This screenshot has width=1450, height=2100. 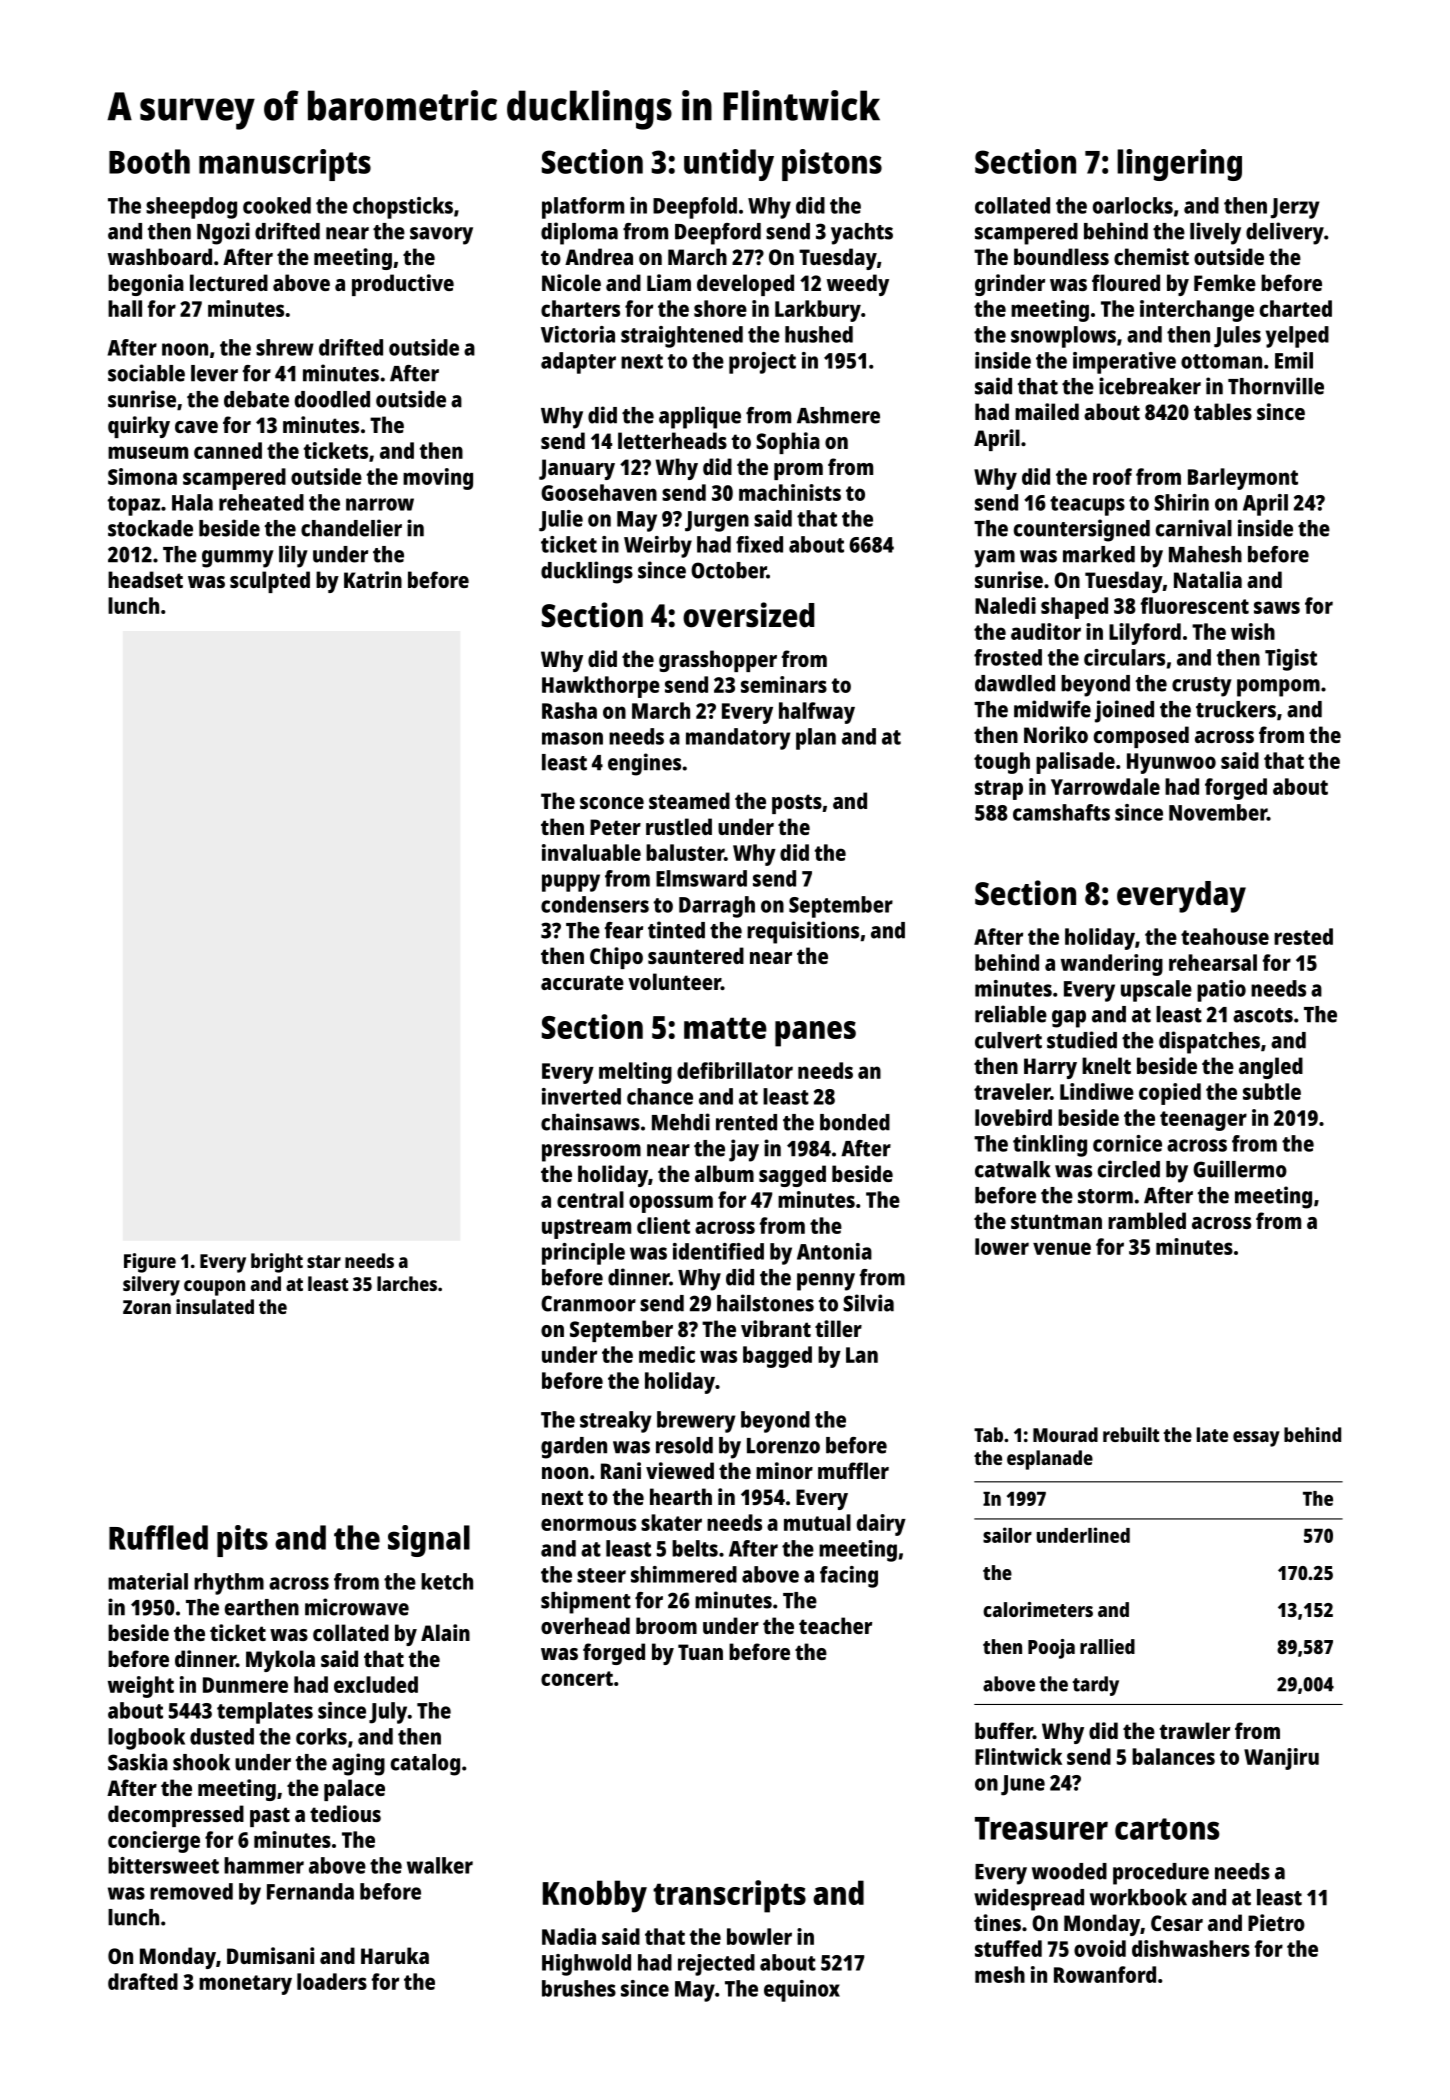 What do you see at coordinates (1179, 165) in the screenshot?
I see `lingering` at bounding box center [1179, 165].
